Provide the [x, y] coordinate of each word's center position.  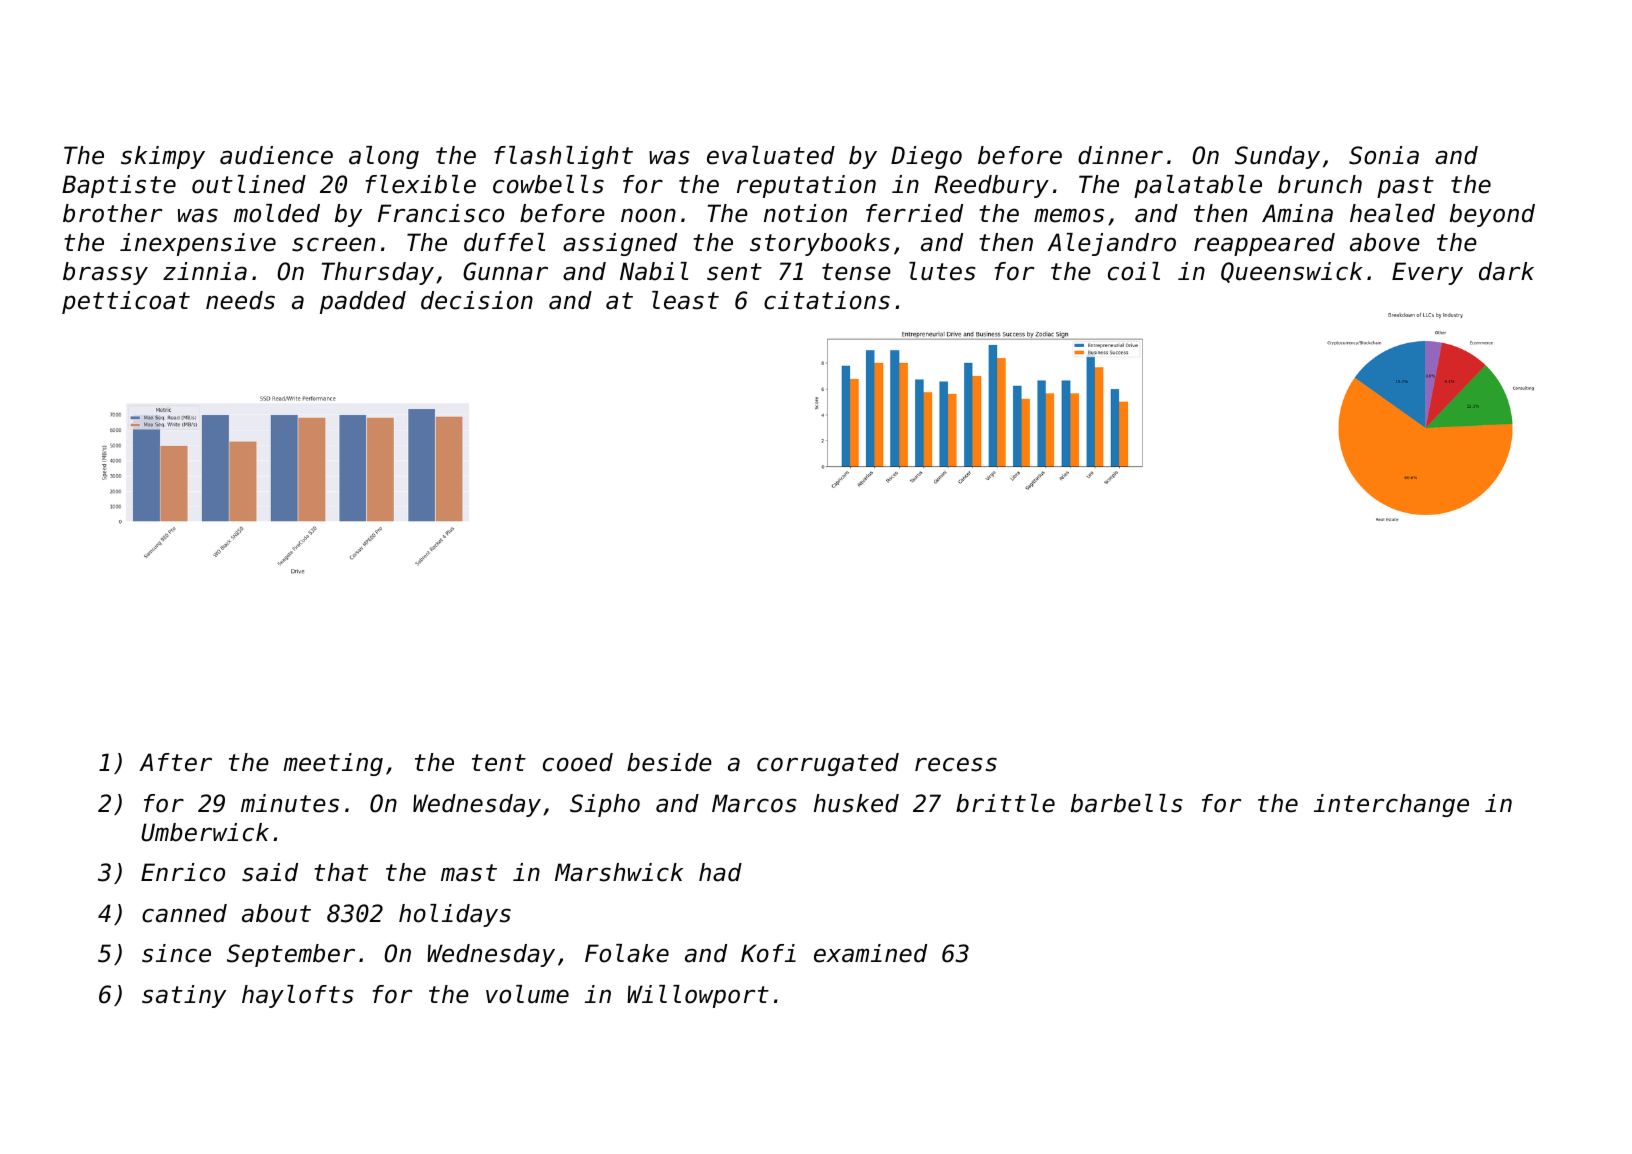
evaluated [771, 155]
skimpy [163, 157]
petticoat [126, 302]
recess [956, 764]
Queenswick [1292, 272]
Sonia [1384, 155]
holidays [455, 915]
